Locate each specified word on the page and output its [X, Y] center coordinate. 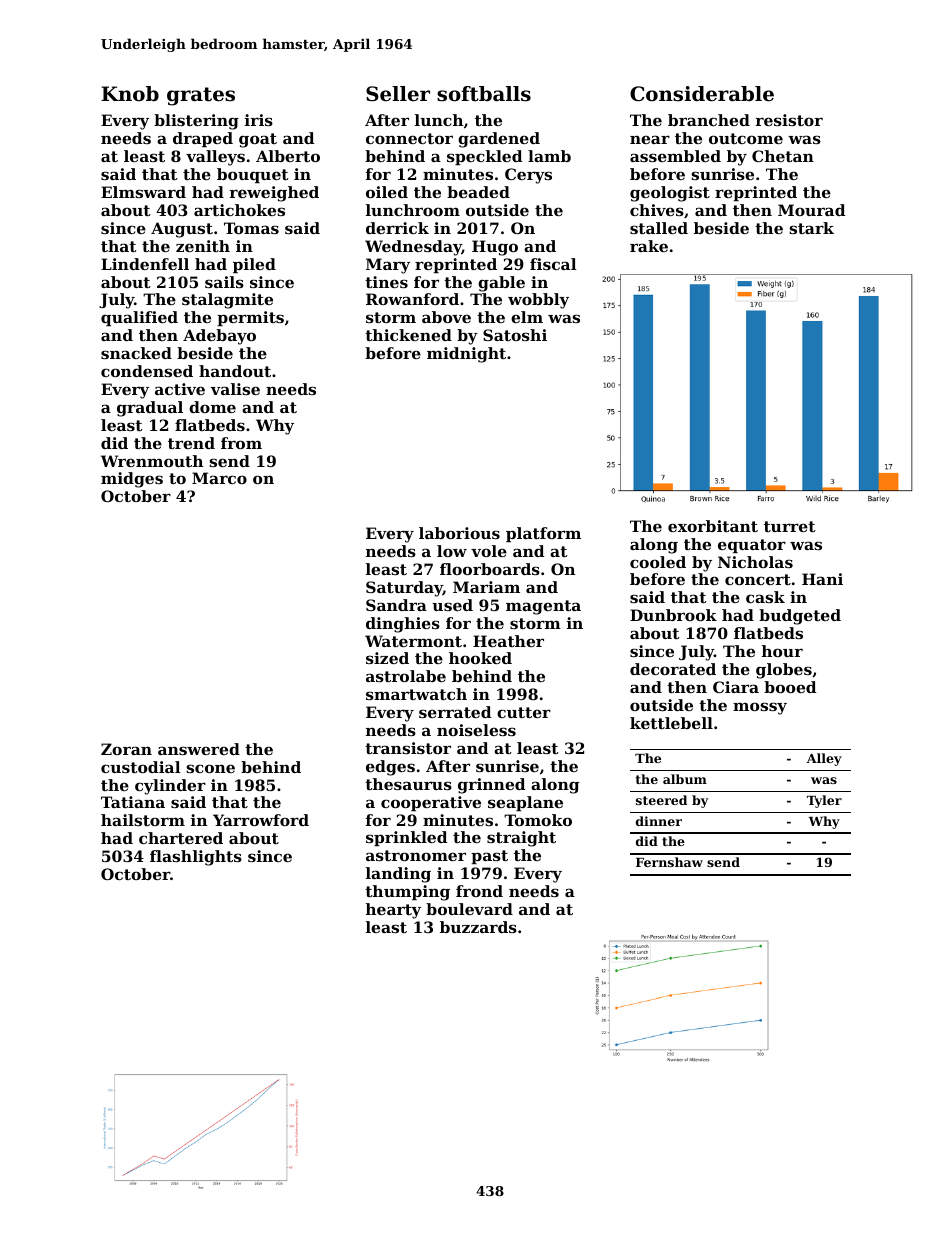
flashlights [196, 858]
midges [132, 480]
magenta [543, 607]
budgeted [800, 617]
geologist [670, 194]
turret [790, 526]
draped [203, 139]
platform [543, 534]
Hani [822, 579]
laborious [459, 533]
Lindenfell [145, 264]
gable [501, 284]
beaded [478, 192]
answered [199, 749]
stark [811, 228]
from [241, 443]
